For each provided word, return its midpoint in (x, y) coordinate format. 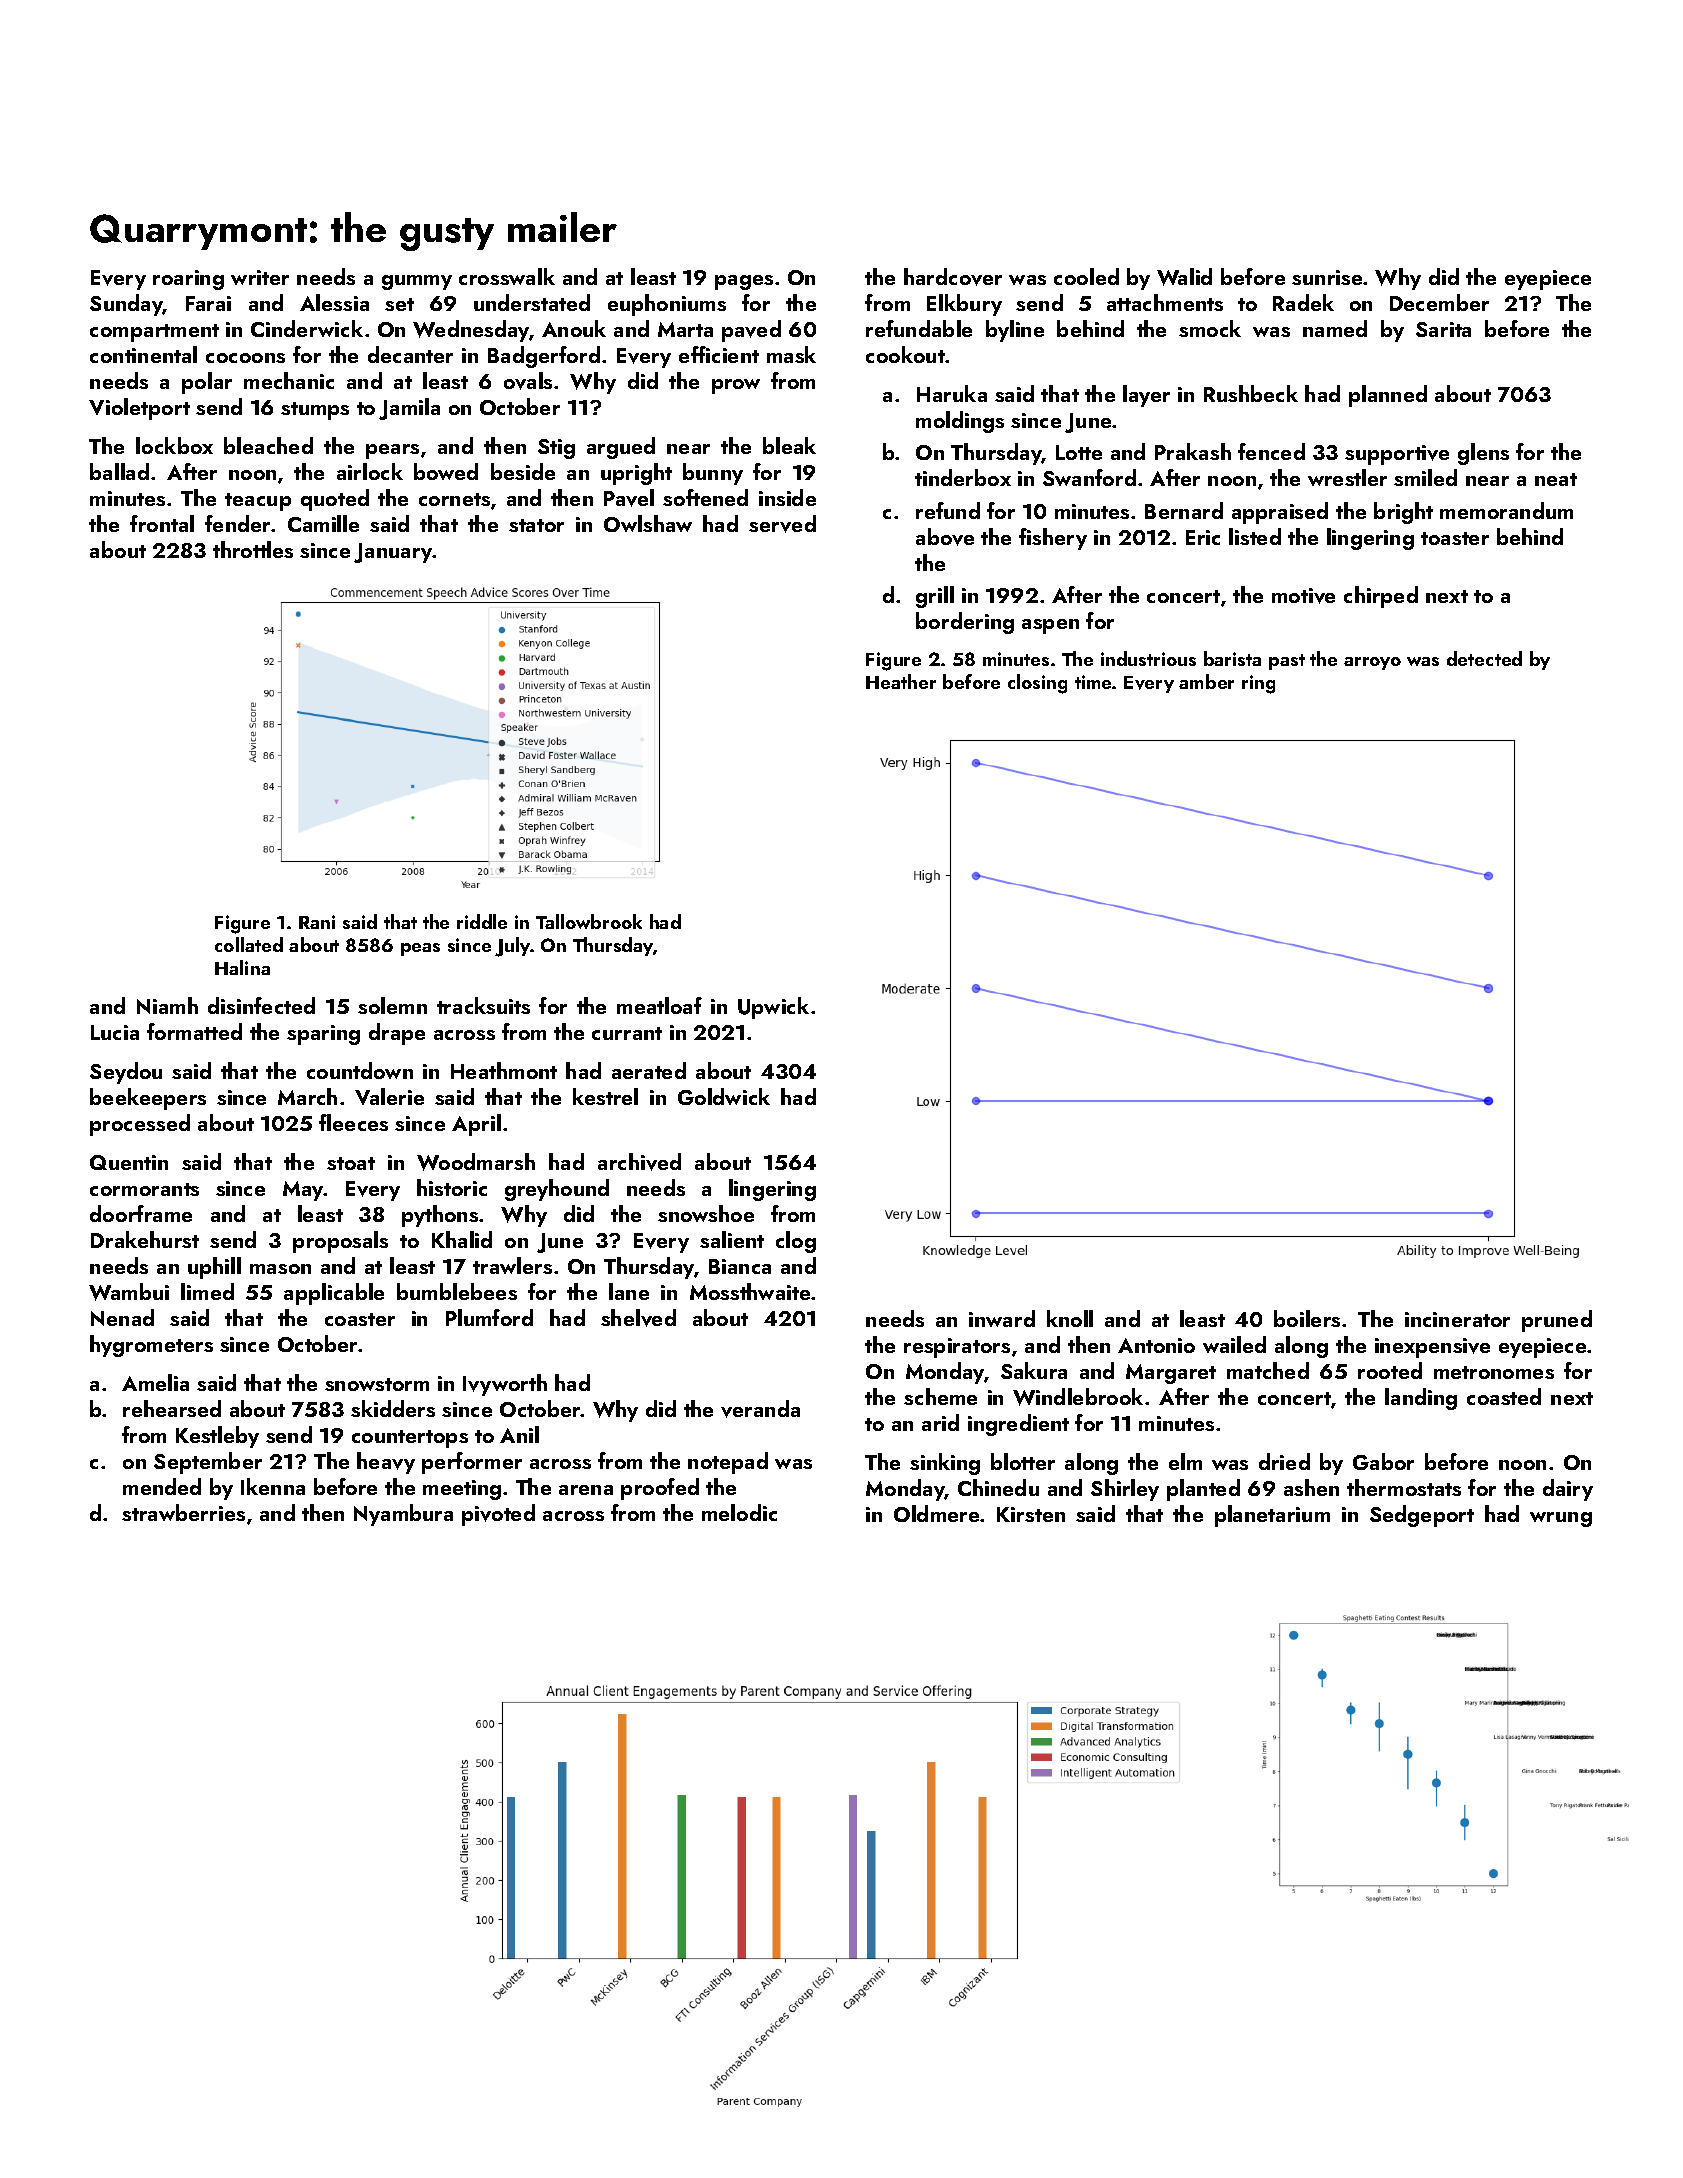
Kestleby (217, 1437)
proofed (660, 1489)
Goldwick (724, 1096)
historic (452, 1187)
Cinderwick (307, 328)
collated (249, 944)
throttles (253, 549)
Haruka (952, 393)
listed (1255, 536)
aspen (1050, 626)
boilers (1307, 1318)
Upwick (773, 1008)
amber (1206, 681)
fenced (1271, 451)
